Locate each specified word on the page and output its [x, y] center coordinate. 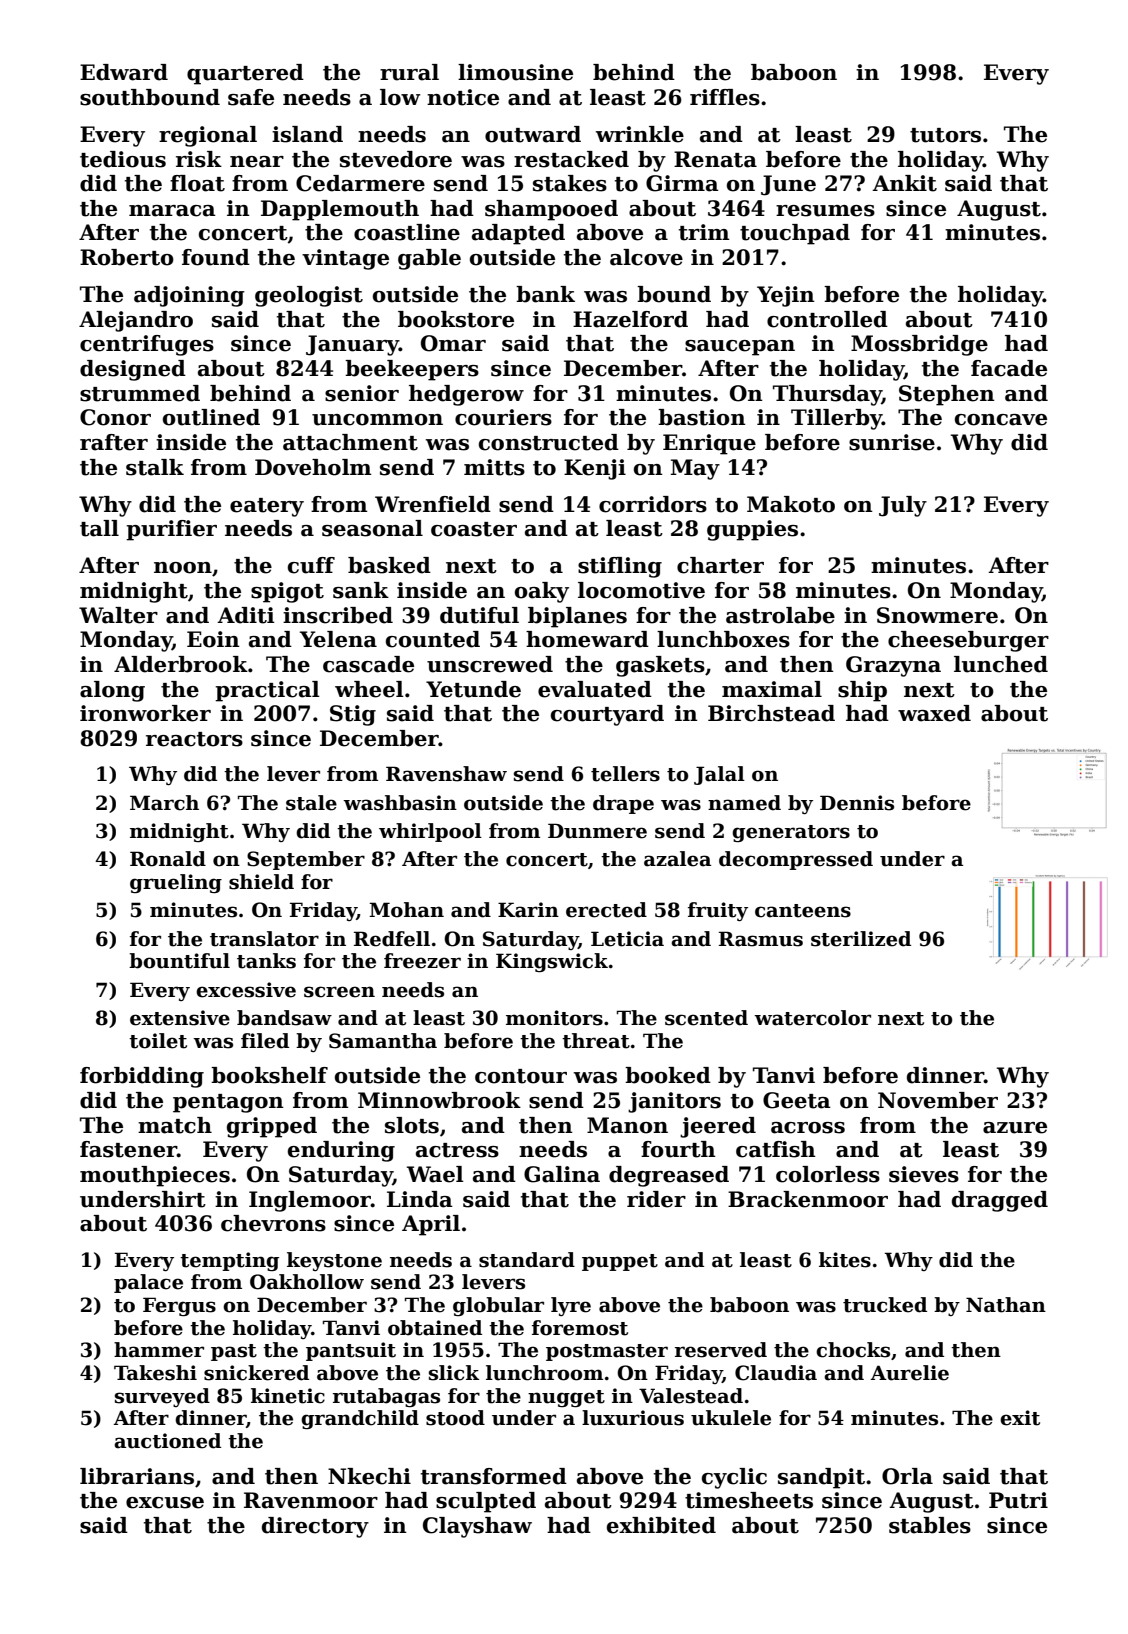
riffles [725, 97]
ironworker [145, 713]
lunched [1001, 664]
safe [251, 97]
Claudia [776, 1373]
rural [409, 72]
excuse [165, 1503]
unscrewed [490, 664]
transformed [494, 1476]
